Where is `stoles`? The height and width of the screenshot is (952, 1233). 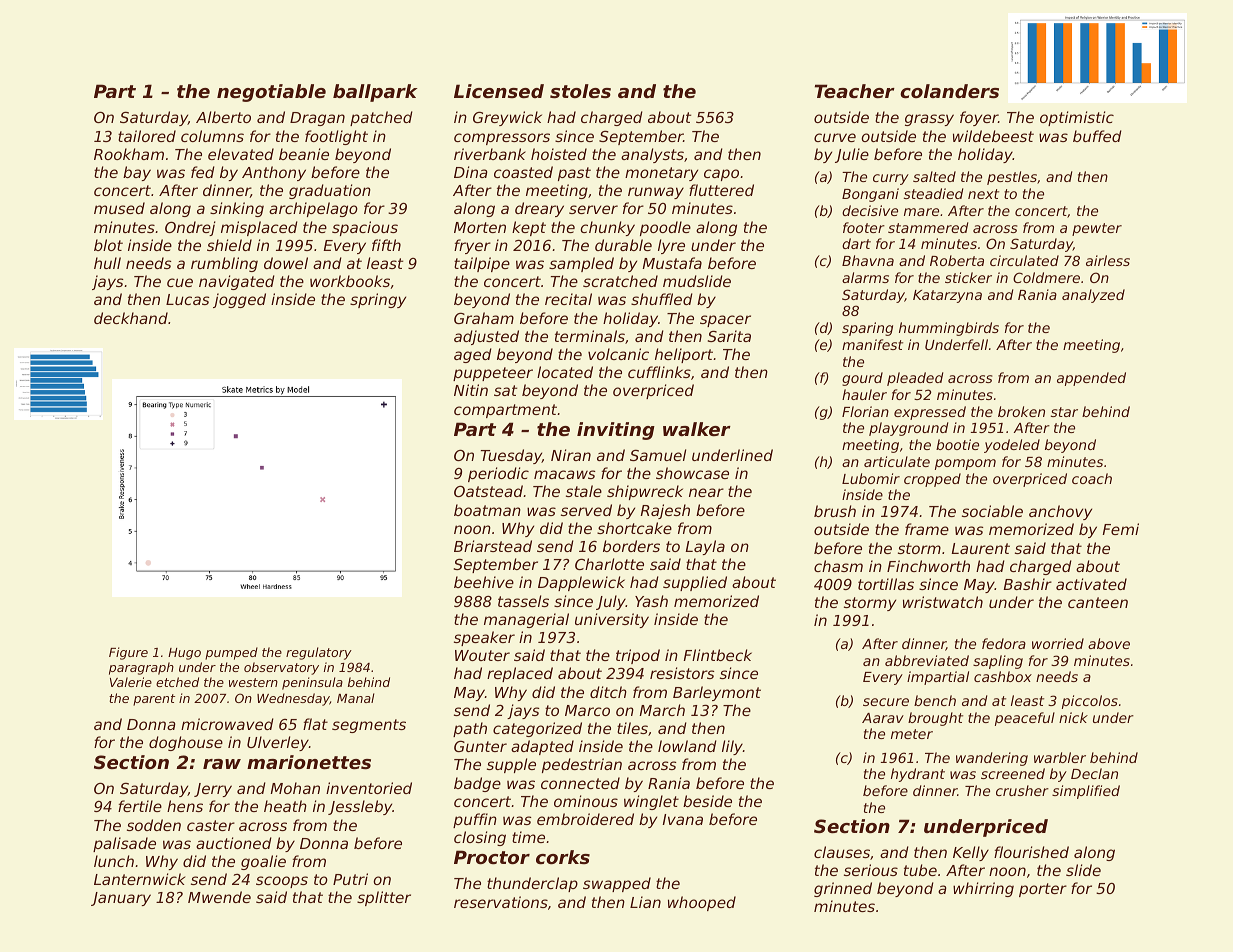 stoles is located at coordinates (580, 91).
